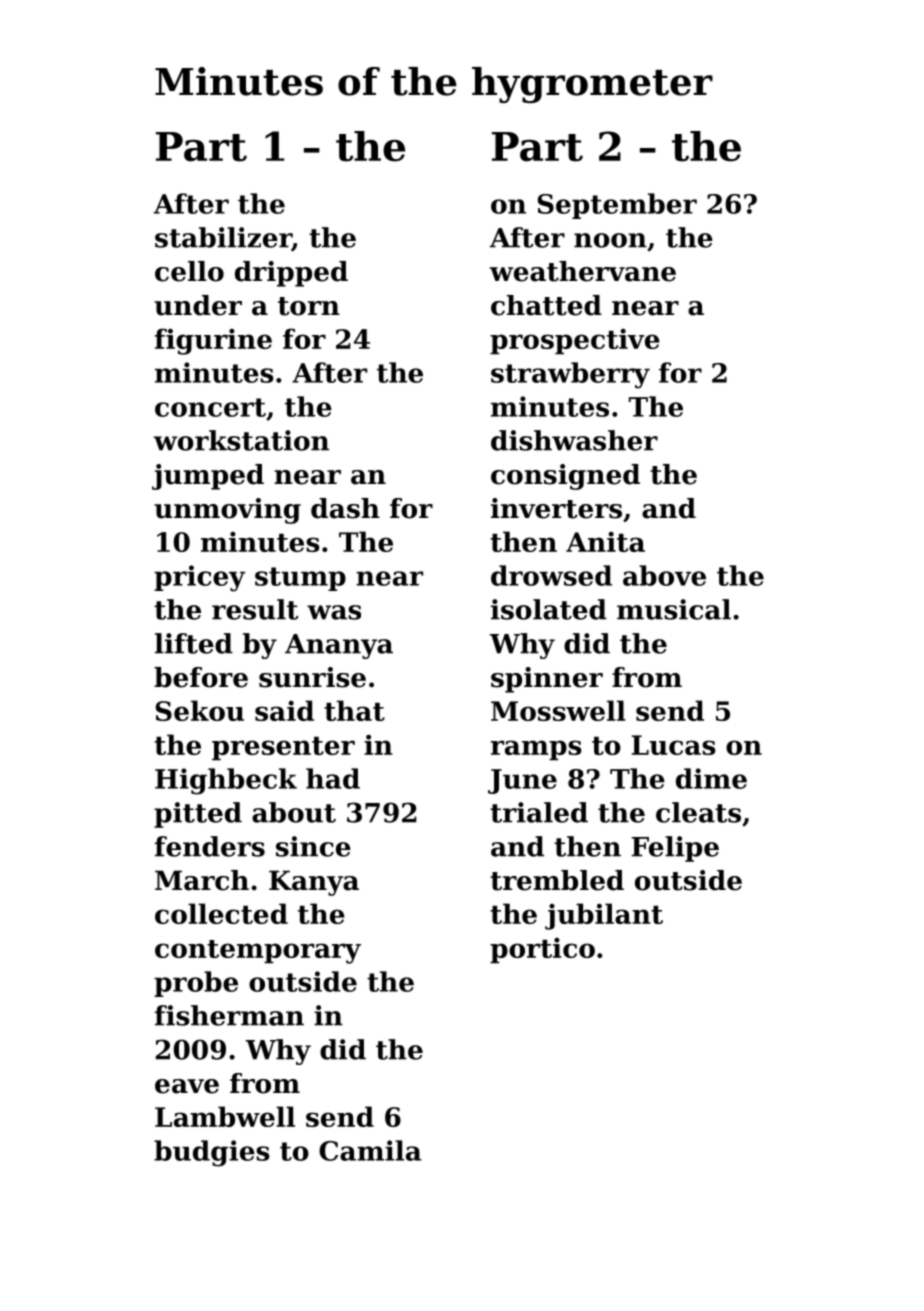 This image has height=1311, width=924. What do you see at coordinates (370, 1150) in the image?
I see `Camila` at bounding box center [370, 1150].
